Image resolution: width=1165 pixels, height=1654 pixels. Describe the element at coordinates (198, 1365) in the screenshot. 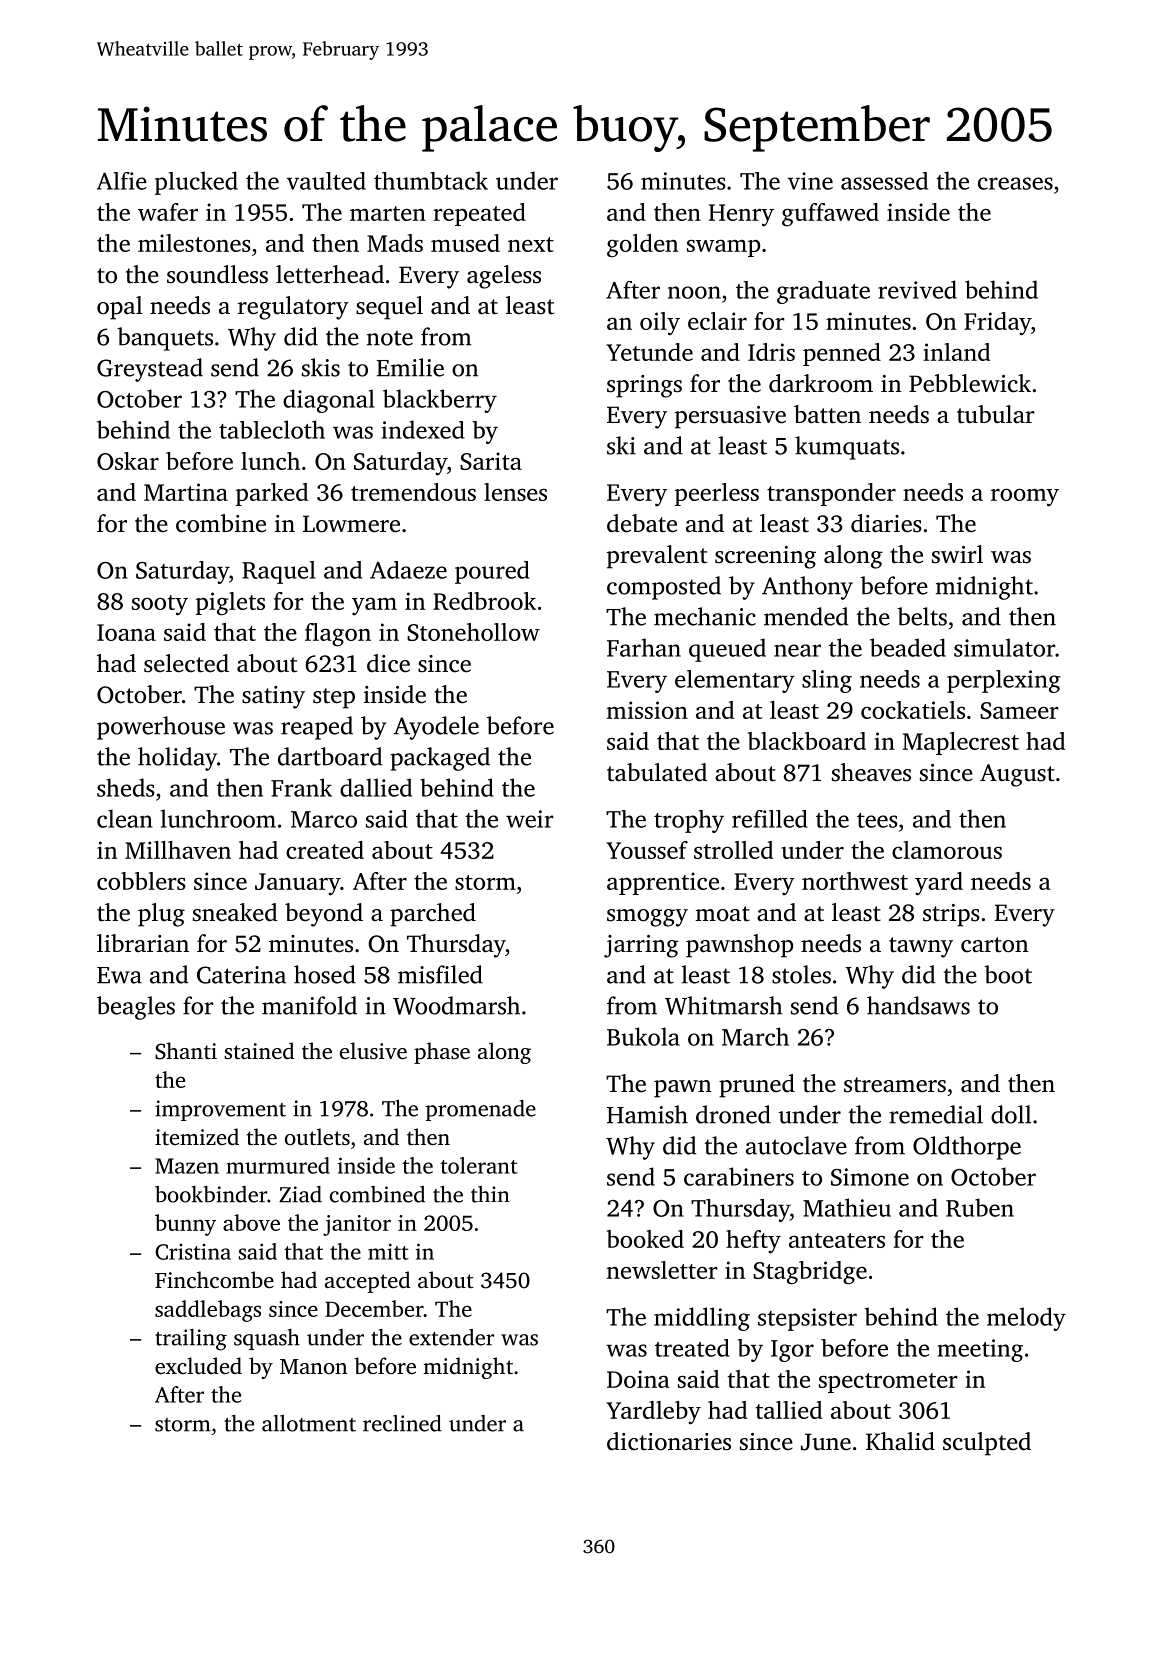

I see `excluded` at that location.
